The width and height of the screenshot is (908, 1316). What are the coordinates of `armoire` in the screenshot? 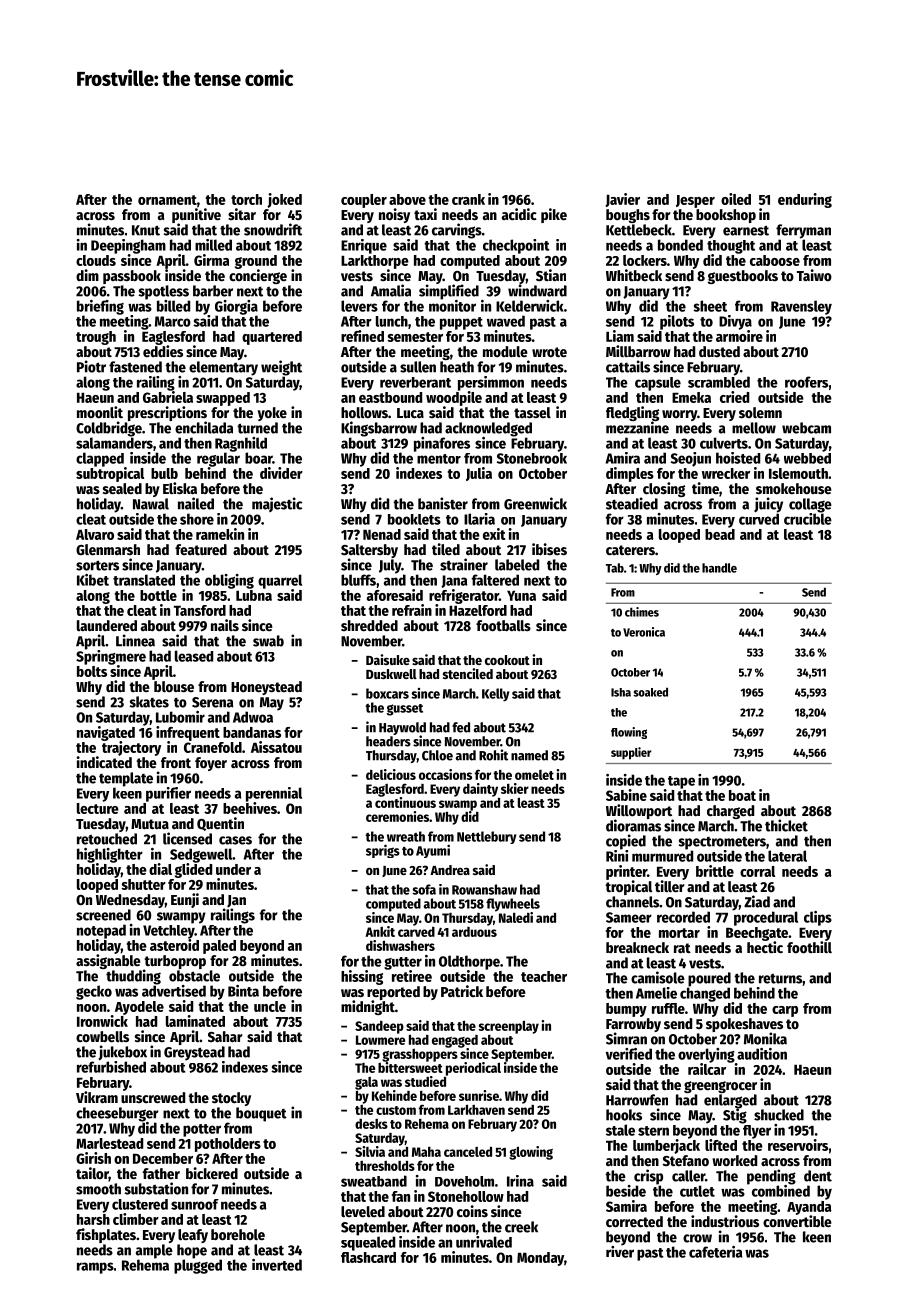 It's located at (739, 336).
